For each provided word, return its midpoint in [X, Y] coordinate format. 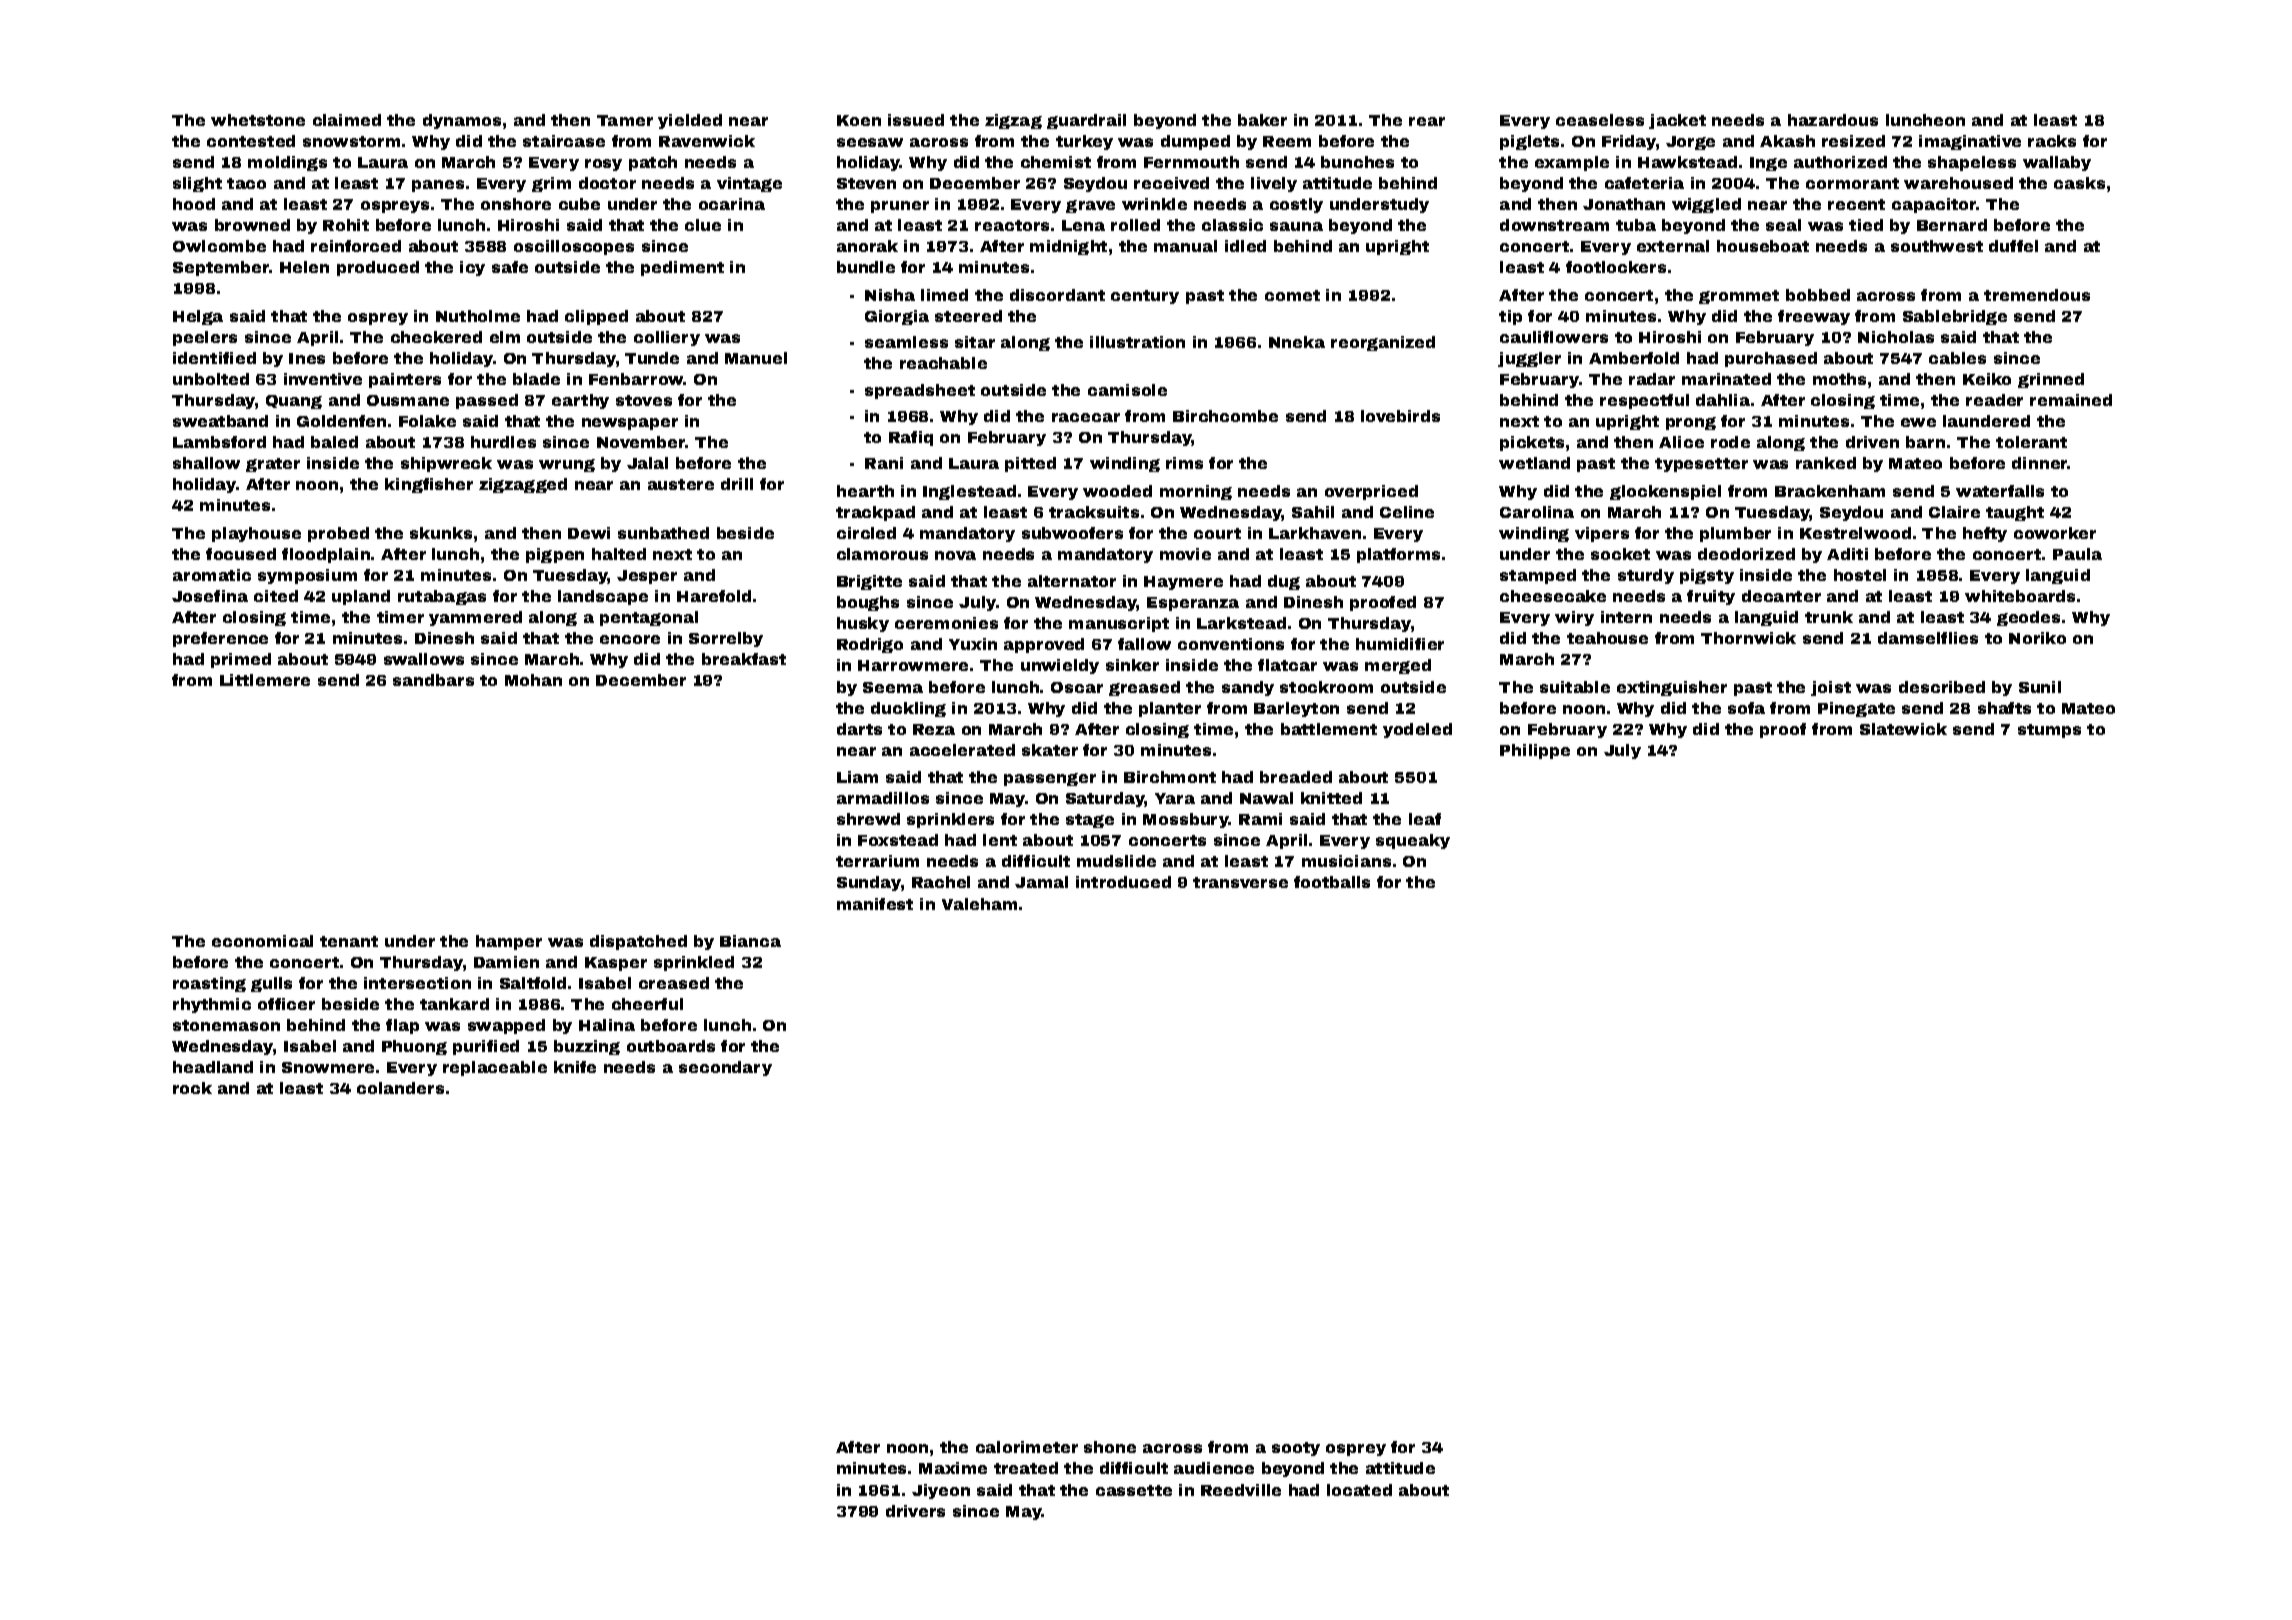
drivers [915, 1511]
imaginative [1970, 142]
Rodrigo [870, 645]
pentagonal [649, 618]
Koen [859, 120]
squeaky [1413, 841]
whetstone [258, 120]
